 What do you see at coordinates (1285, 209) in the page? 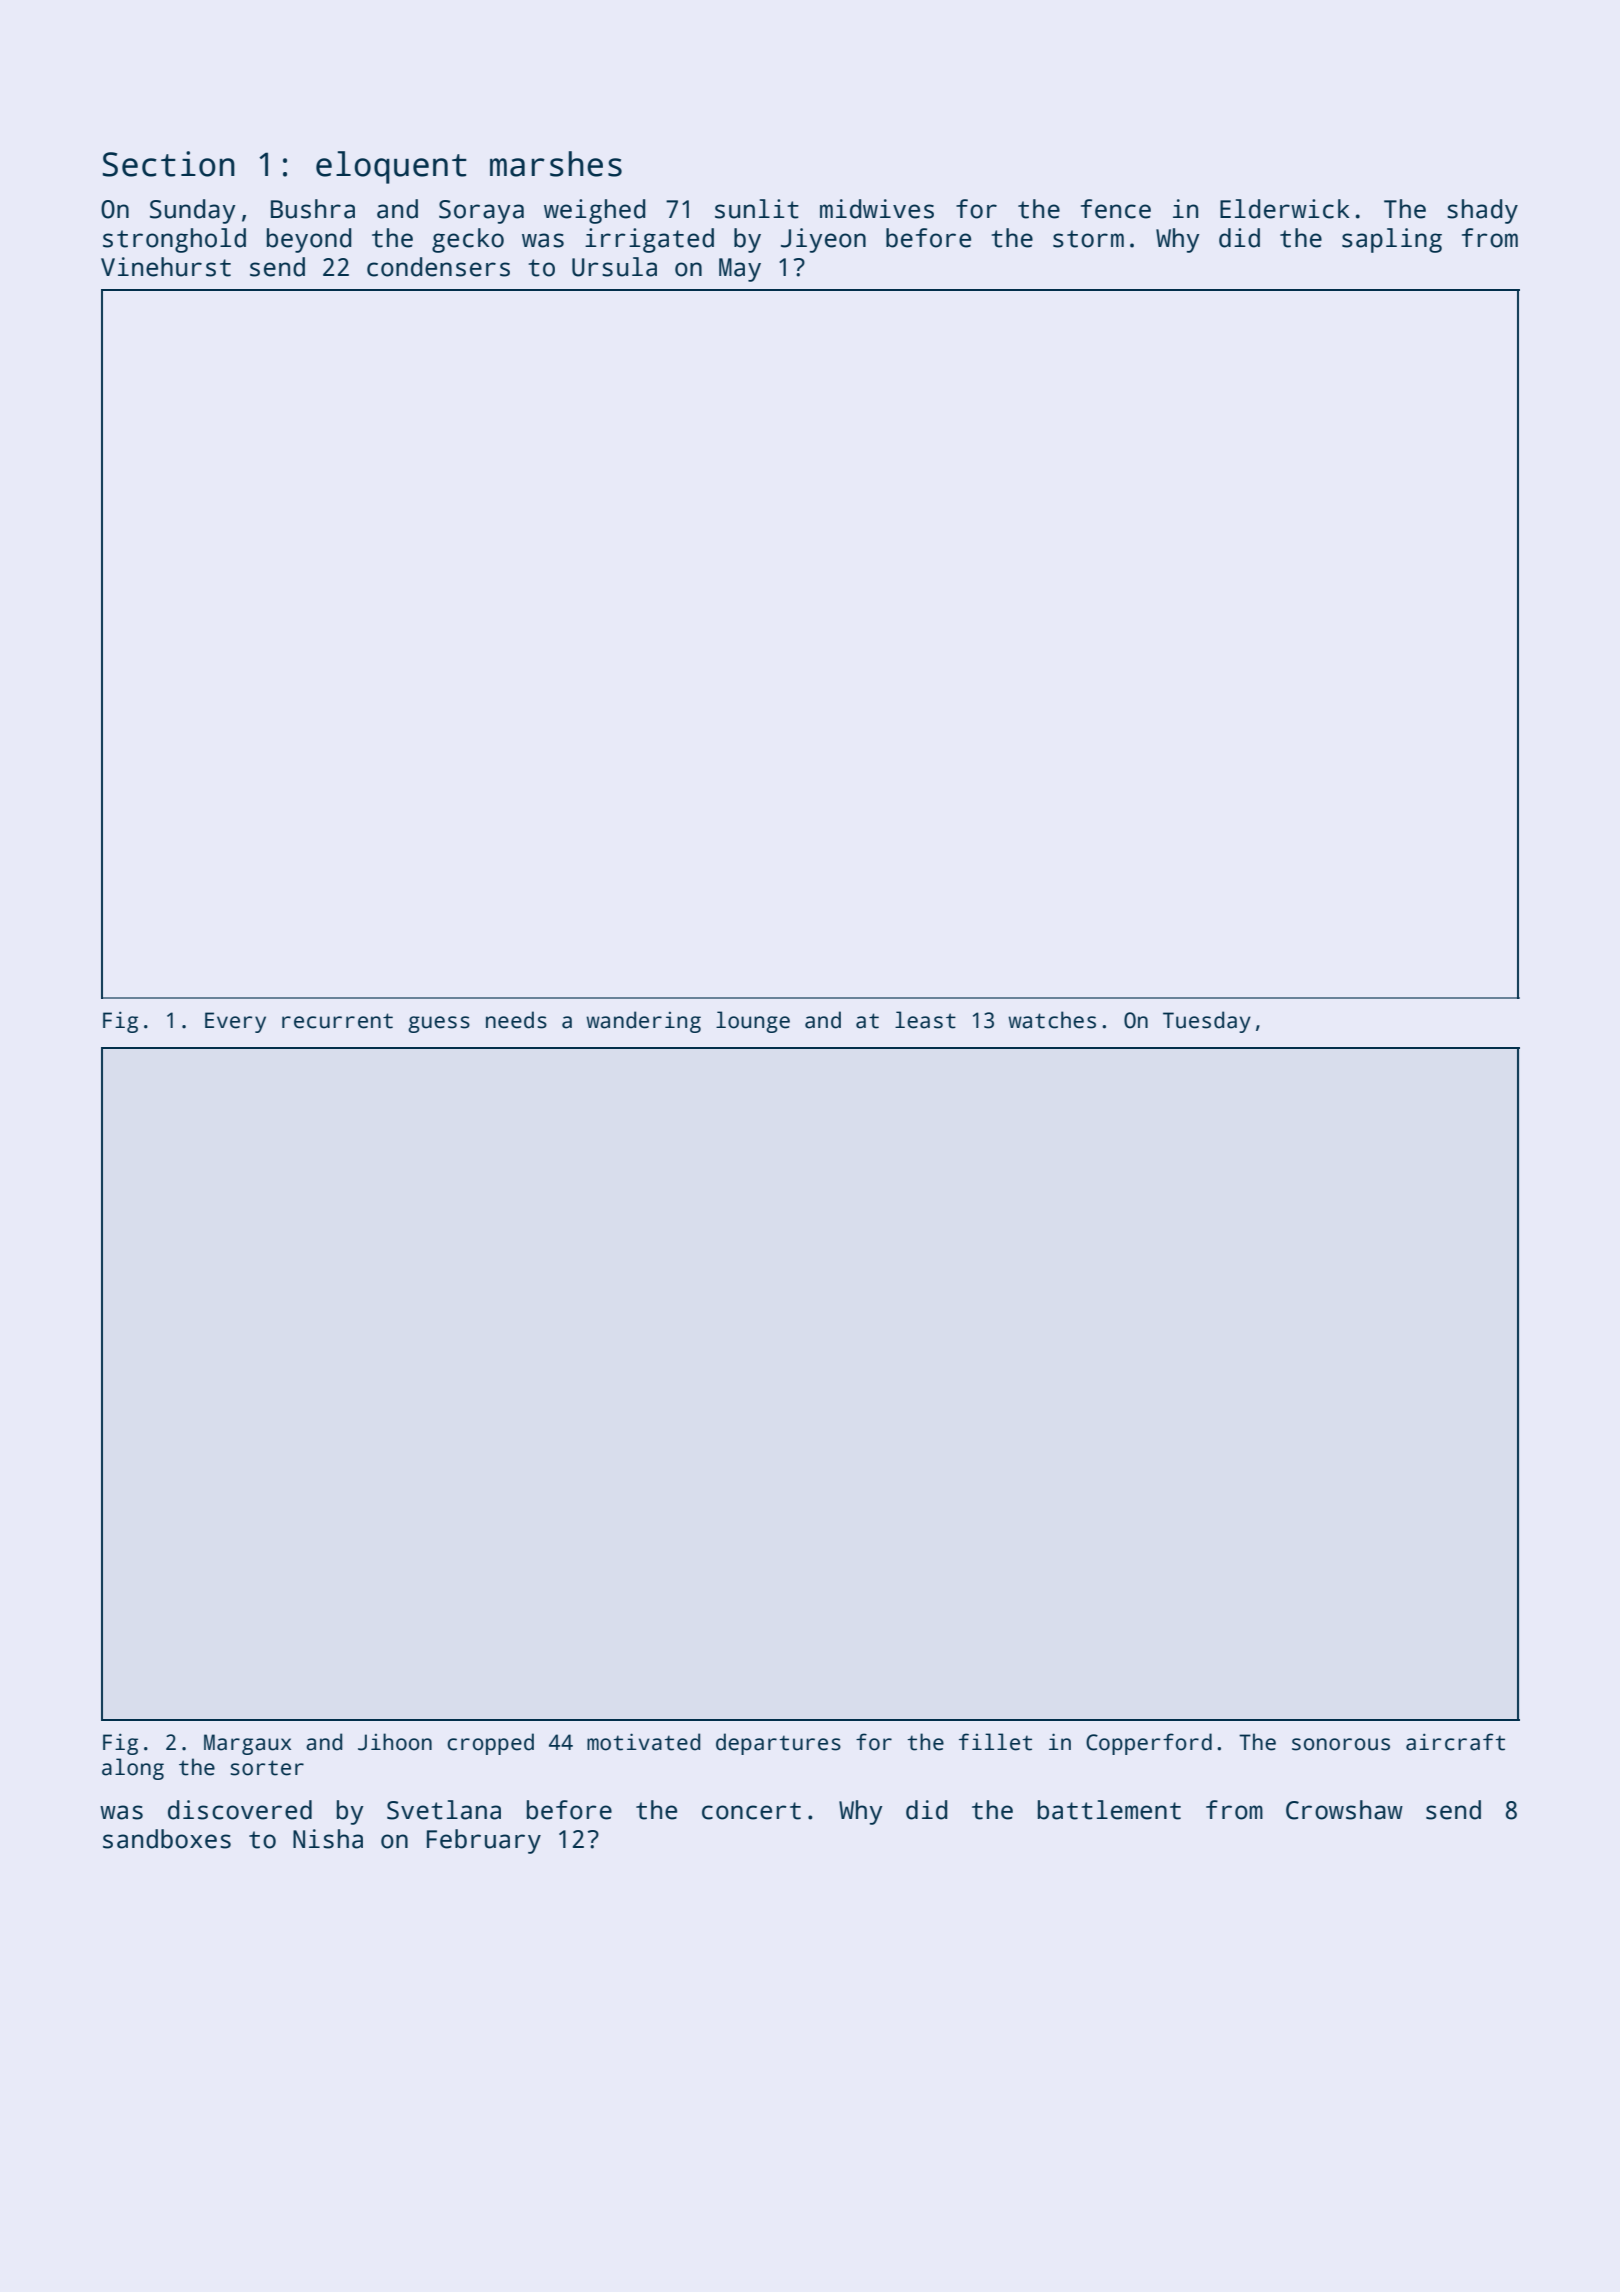
I see `Elderwick` at bounding box center [1285, 209].
